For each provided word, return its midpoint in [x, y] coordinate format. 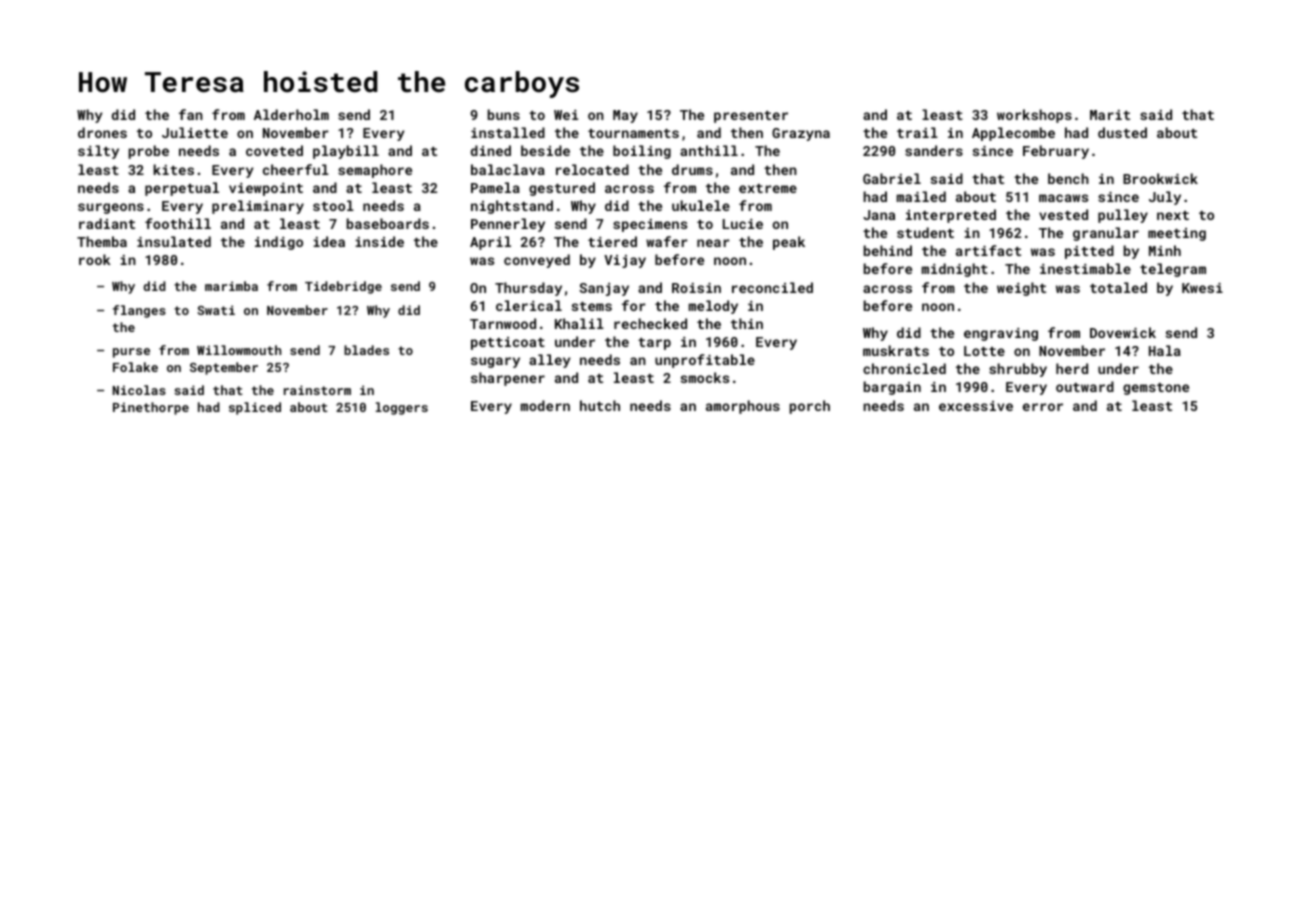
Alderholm [291, 114]
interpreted [951, 216]
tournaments [633, 133]
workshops [1034, 116]
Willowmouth [239, 350]
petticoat [508, 343]
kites [173, 169]
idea [329, 241]
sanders [934, 150]
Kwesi [1202, 288]
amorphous [743, 407]
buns [504, 114]
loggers [402, 408]
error [1043, 407]
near [713, 243]
